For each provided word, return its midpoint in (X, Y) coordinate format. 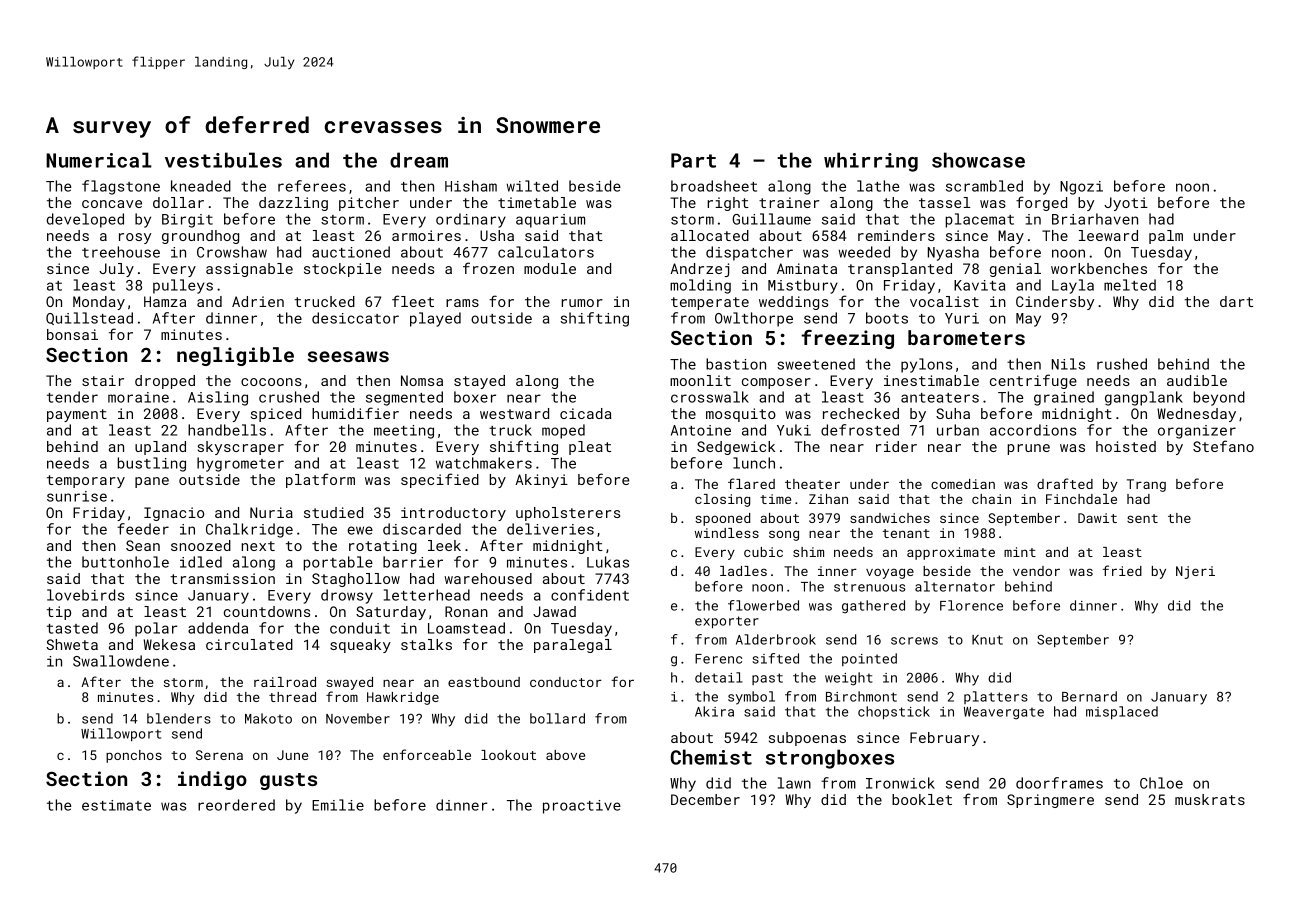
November (358, 718)
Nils (1068, 364)
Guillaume (771, 219)
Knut (987, 640)
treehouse (121, 252)
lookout (508, 755)
